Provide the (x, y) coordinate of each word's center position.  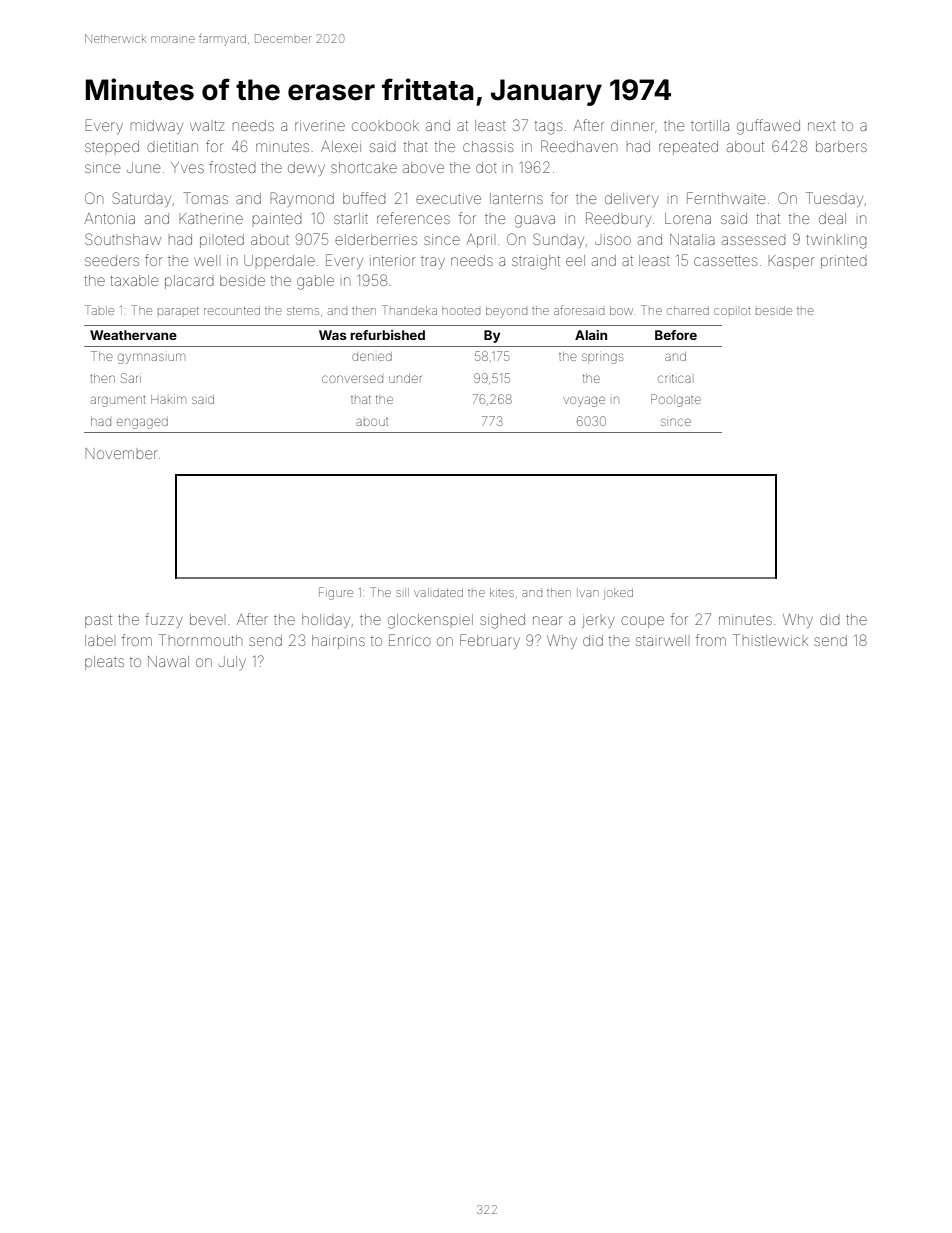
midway (157, 127)
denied (372, 357)
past (98, 621)
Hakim (168, 399)
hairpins (338, 642)
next (822, 126)
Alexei (341, 146)
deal (832, 218)
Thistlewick (770, 640)
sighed (502, 621)
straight (536, 262)
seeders (112, 260)
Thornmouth (200, 640)
